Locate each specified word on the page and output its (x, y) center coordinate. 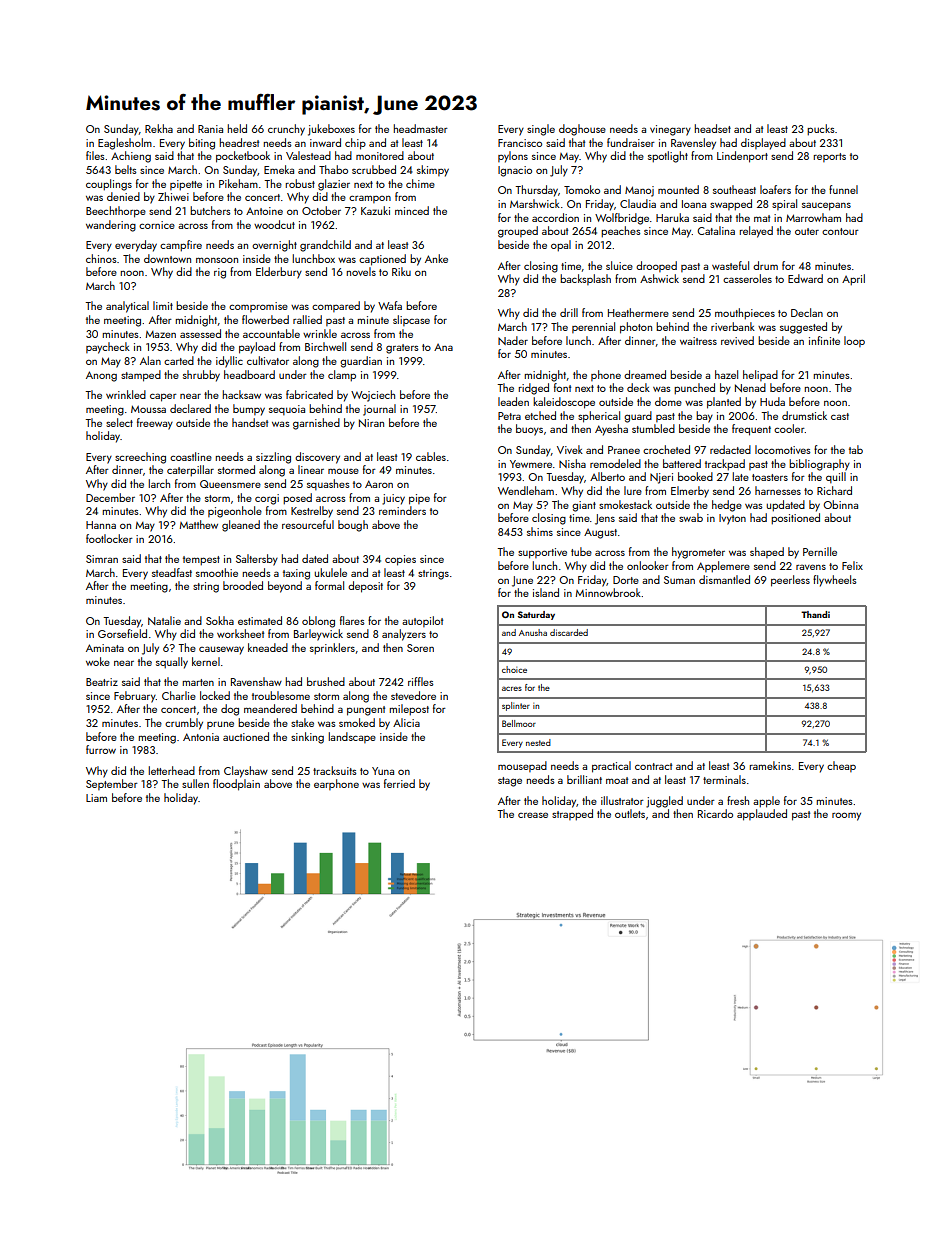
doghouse (582, 130)
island (546, 592)
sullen (195, 783)
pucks (821, 130)
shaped (767, 552)
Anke (436, 258)
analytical (127, 307)
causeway (221, 650)
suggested (803, 328)
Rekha (159, 128)
